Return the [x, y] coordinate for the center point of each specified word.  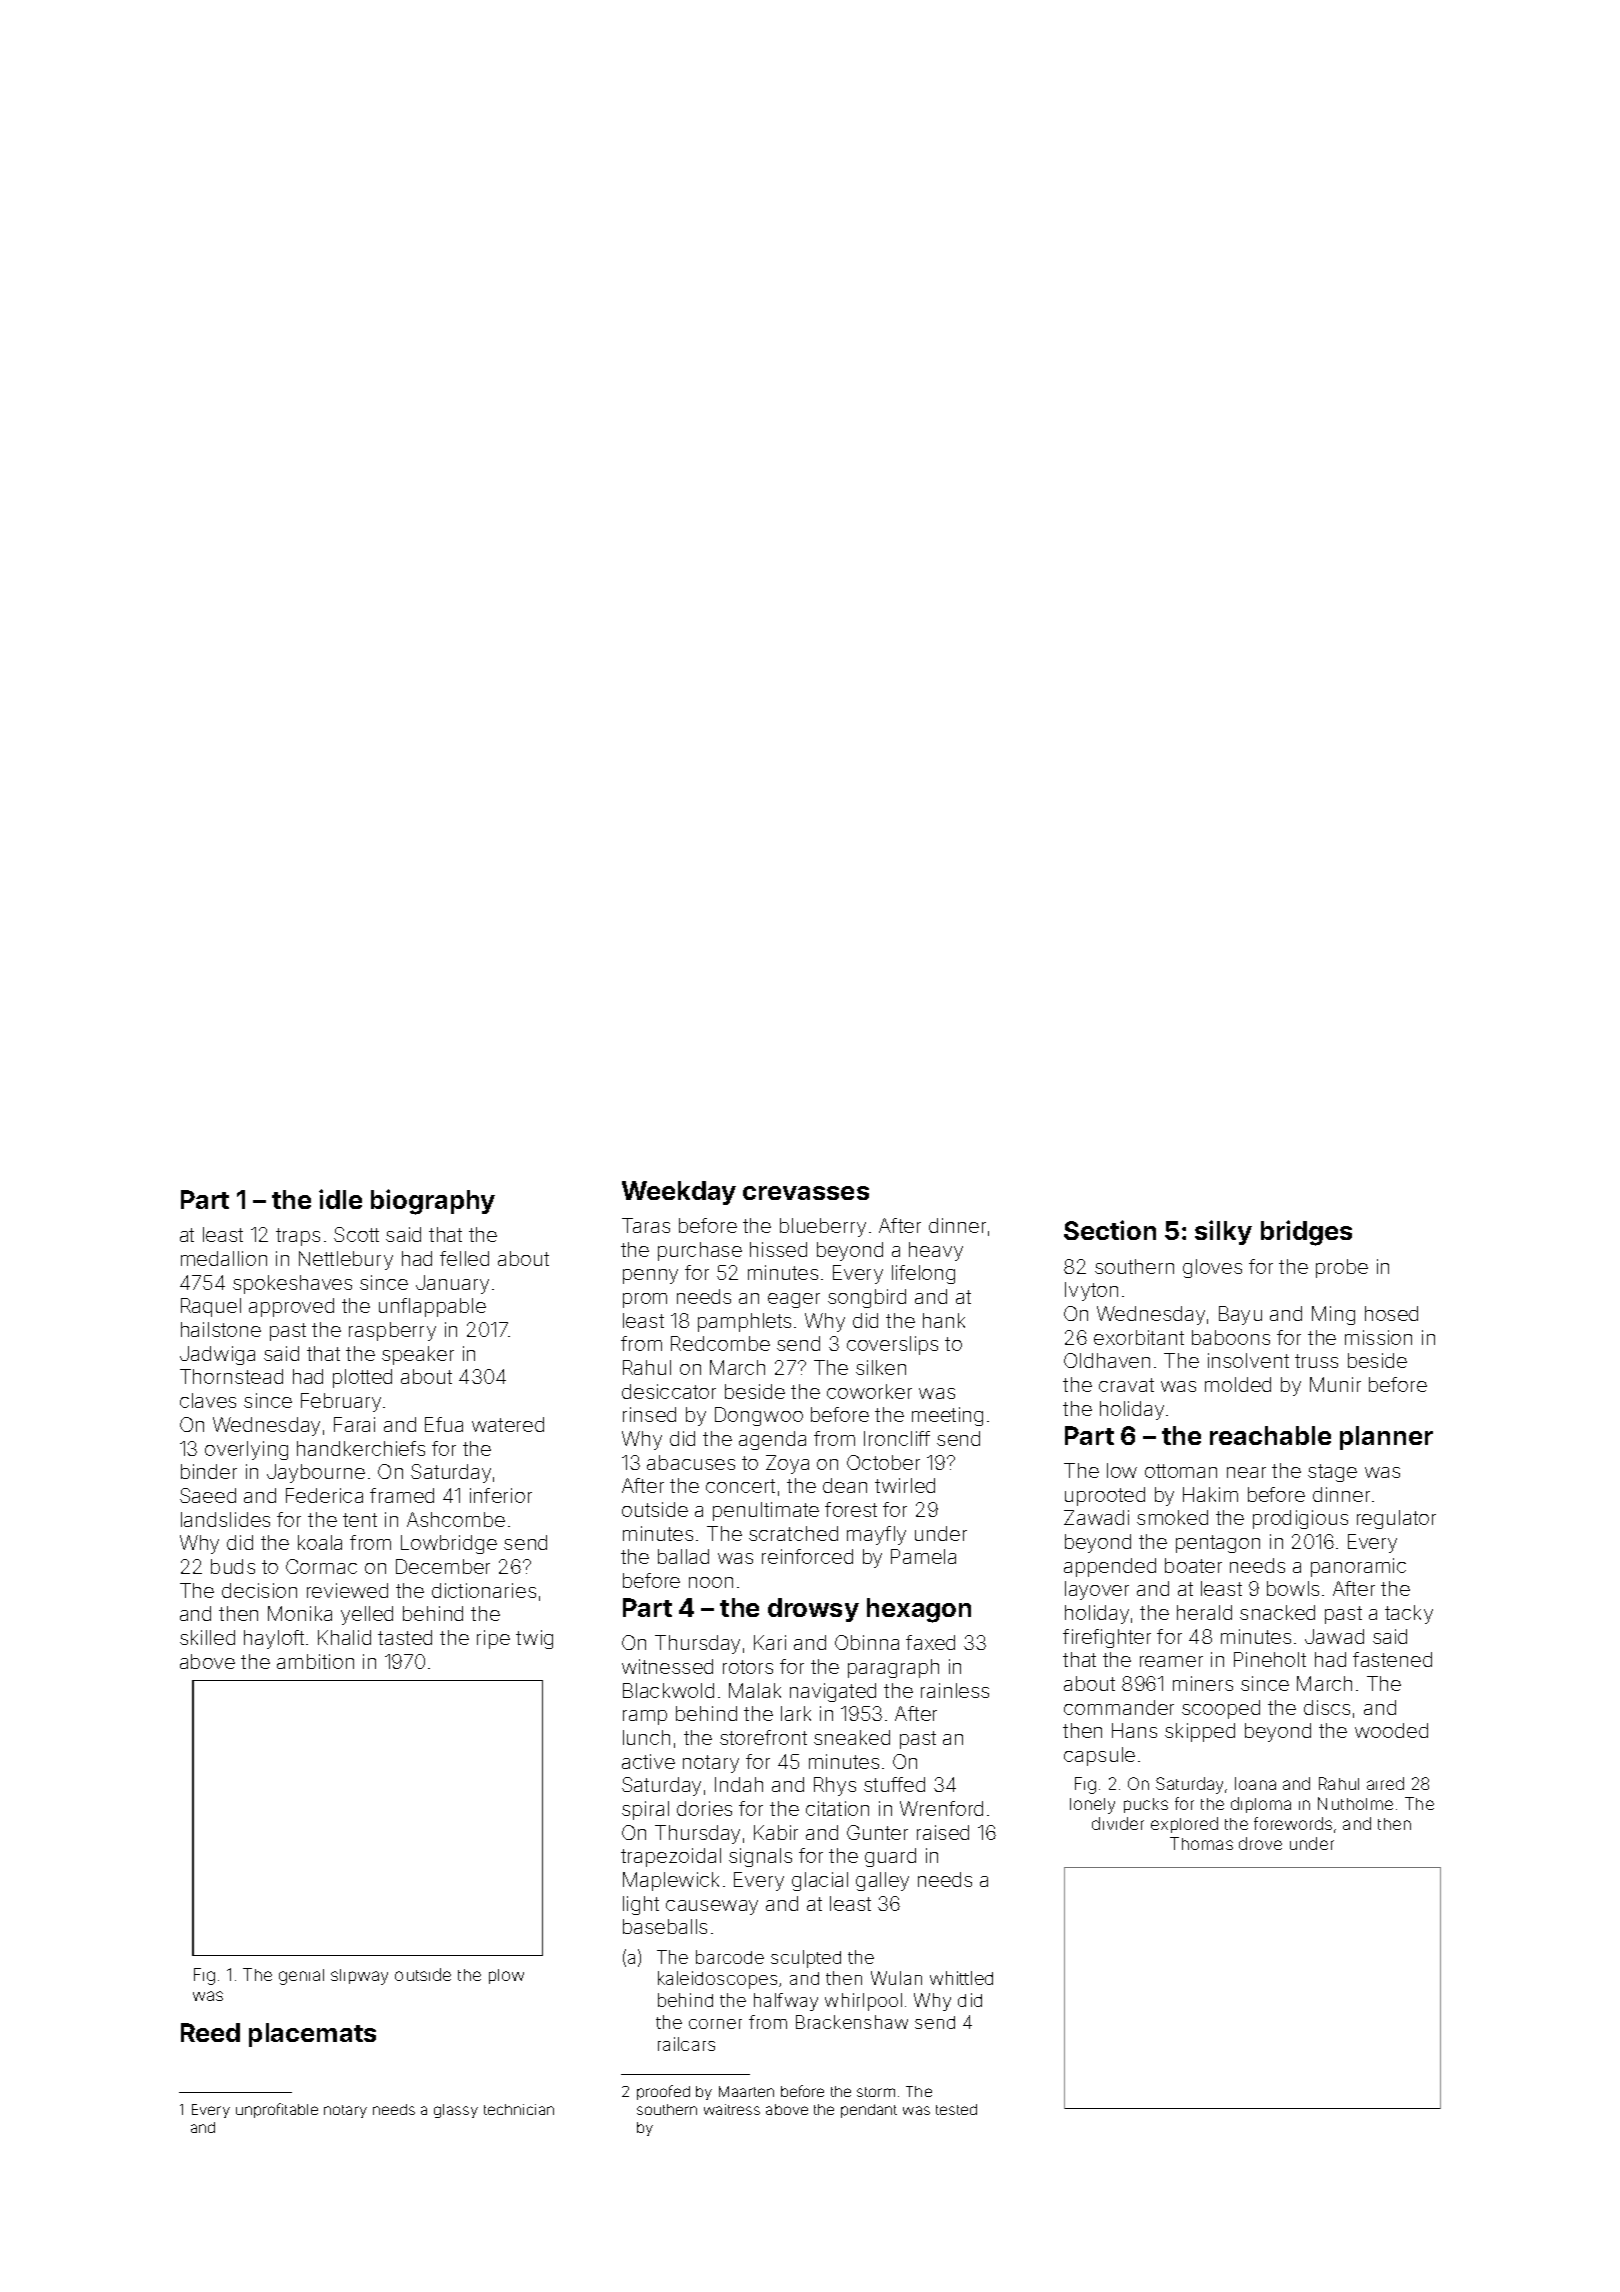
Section [1110, 1230]
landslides [225, 1519]
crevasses [806, 1193]
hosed [1391, 1313]
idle [340, 1199]
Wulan [896, 1978]
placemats [312, 2035]
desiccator [669, 1391]
